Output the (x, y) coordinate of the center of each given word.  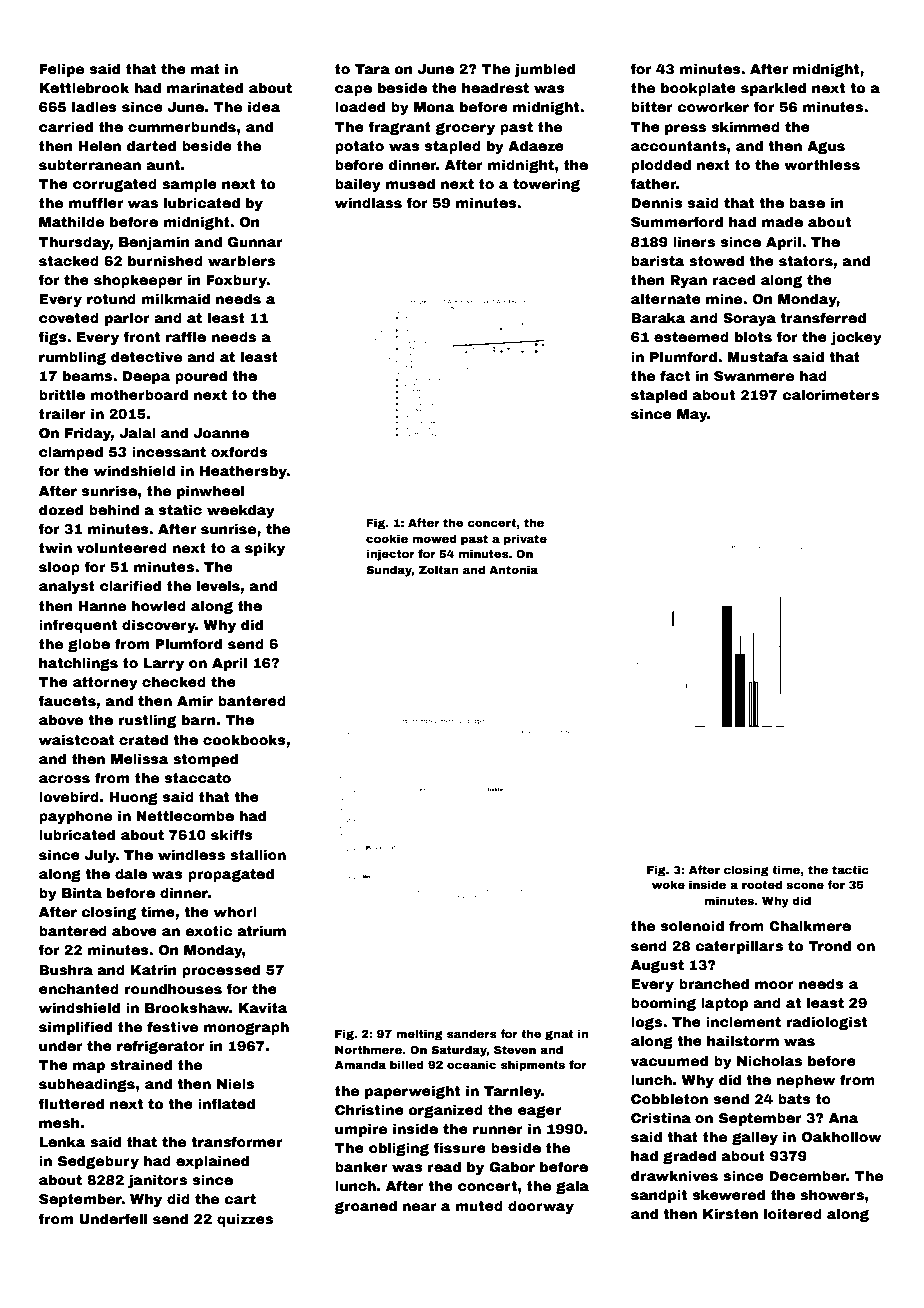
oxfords (239, 451)
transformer (236, 1141)
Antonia (513, 569)
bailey (358, 185)
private (525, 540)
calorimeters (831, 394)
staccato (198, 778)
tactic (850, 869)
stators (806, 261)
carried (66, 126)
